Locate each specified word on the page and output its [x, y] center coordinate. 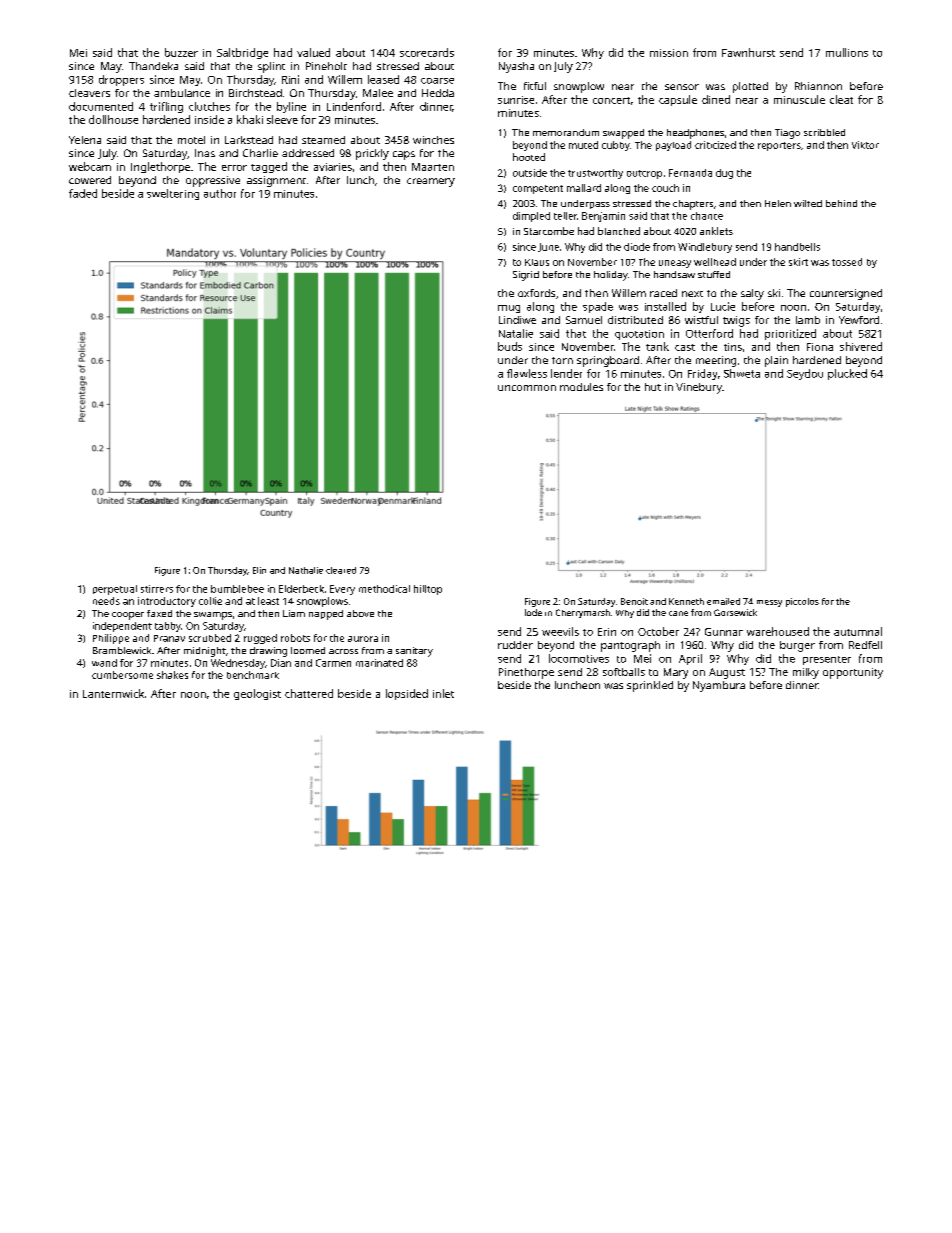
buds [510, 346]
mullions [847, 52]
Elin [259, 570]
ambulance [182, 93]
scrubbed [210, 638]
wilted [808, 203]
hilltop [428, 590]
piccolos [802, 602]
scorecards [427, 52]
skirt [798, 262]
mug [509, 309]
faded [83, 193]
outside [530, 173]
